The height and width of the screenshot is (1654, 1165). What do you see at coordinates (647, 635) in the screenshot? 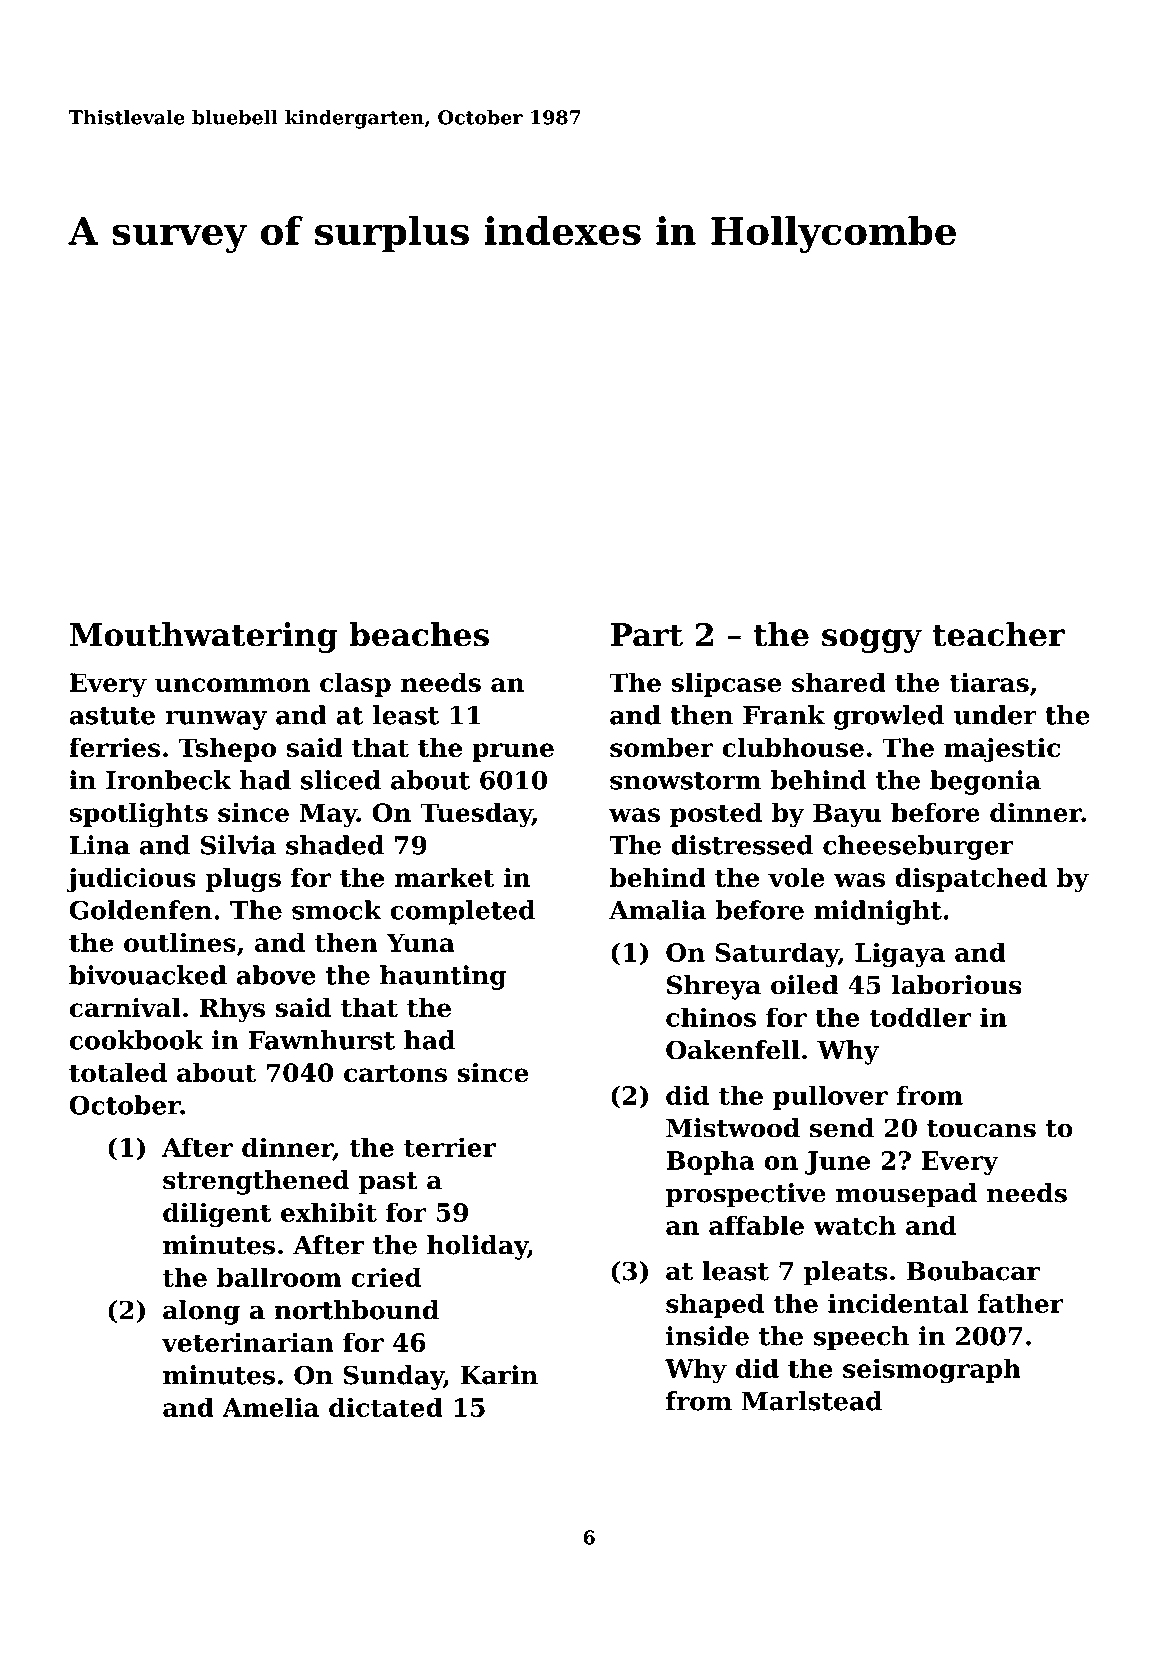
I see `Part` at bounding box center [647, 635].
